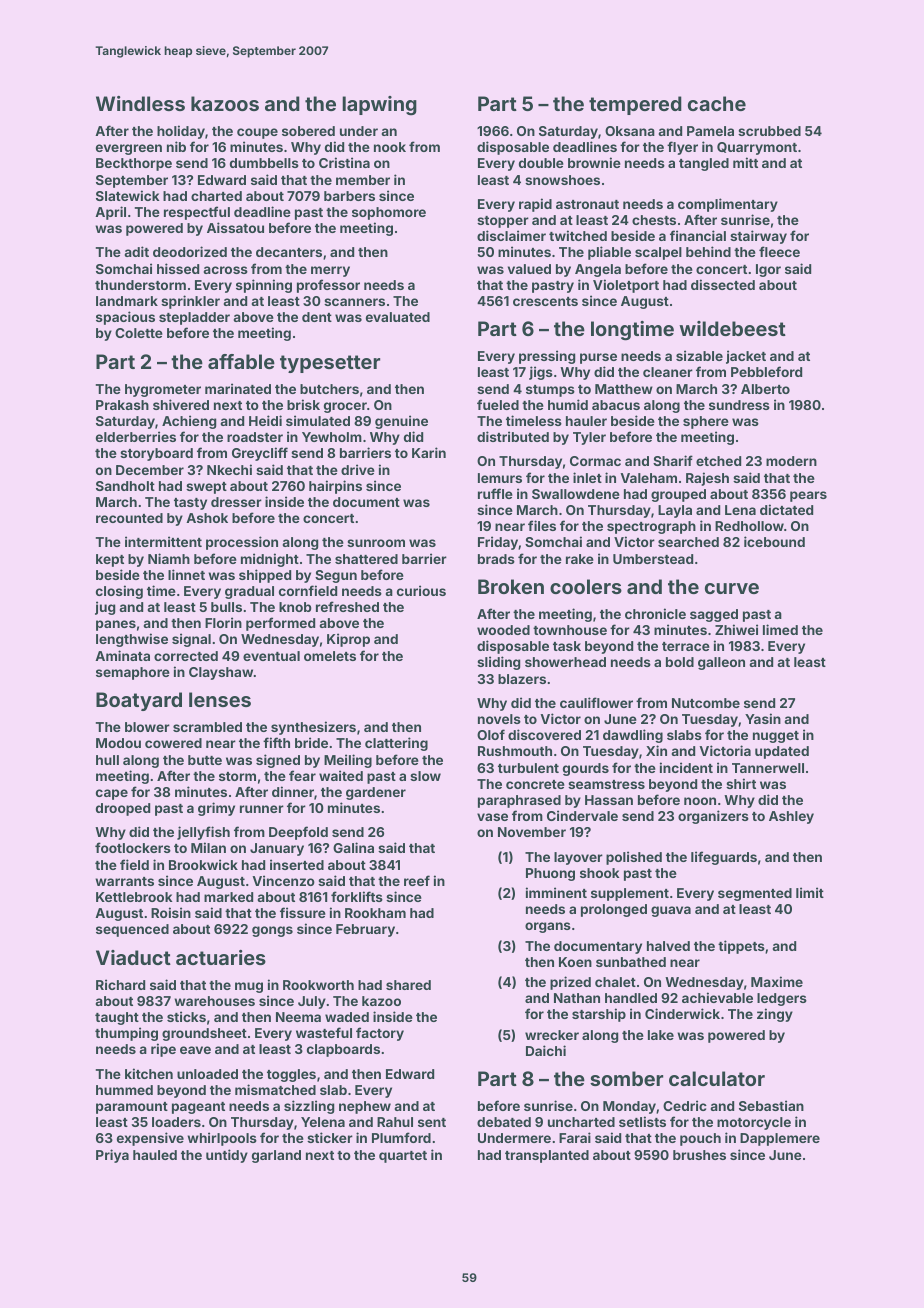 The height and width of the screenshot is (1308, 924). Describe the element at coordinates (732, 588) in the screenshot. I see `curve` at that location.
